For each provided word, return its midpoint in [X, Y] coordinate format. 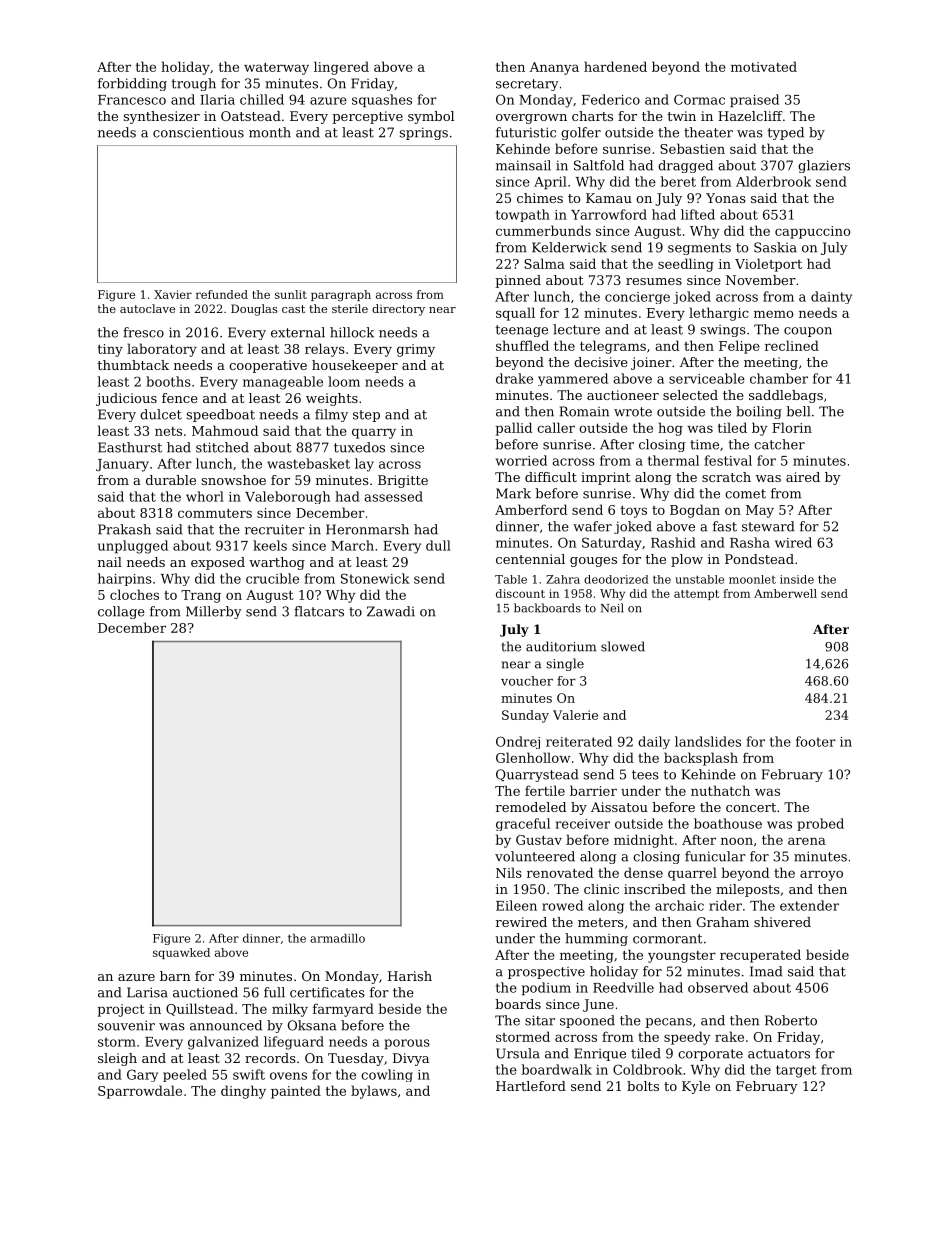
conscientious [198, 132]
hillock [352, 332]
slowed [623, 646]
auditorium [561, 646]
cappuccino [813, 232]
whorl [205, 496]
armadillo [337, 938]
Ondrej [518, 742]
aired [803, 477]
